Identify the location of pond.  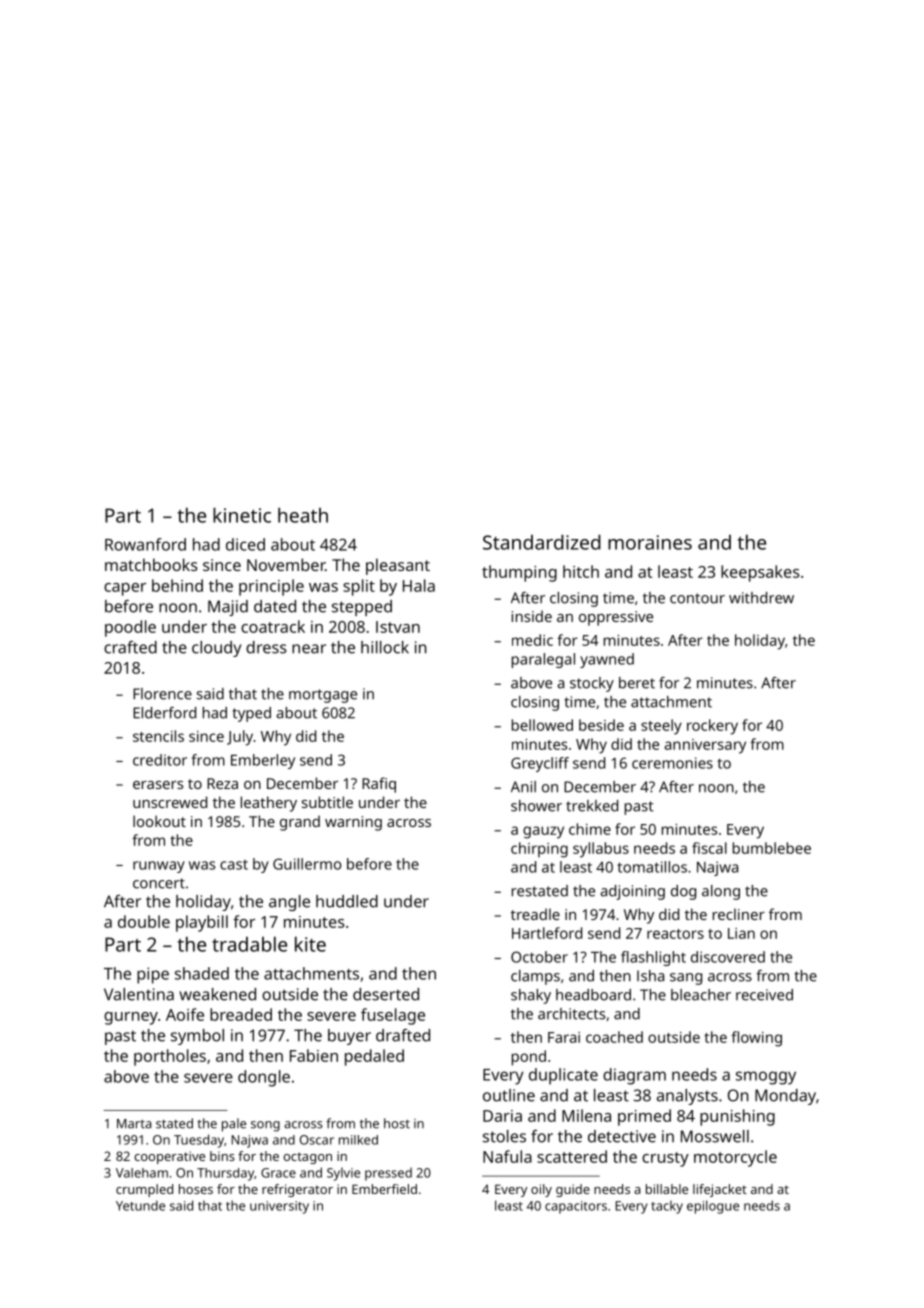
(529, 1058).
